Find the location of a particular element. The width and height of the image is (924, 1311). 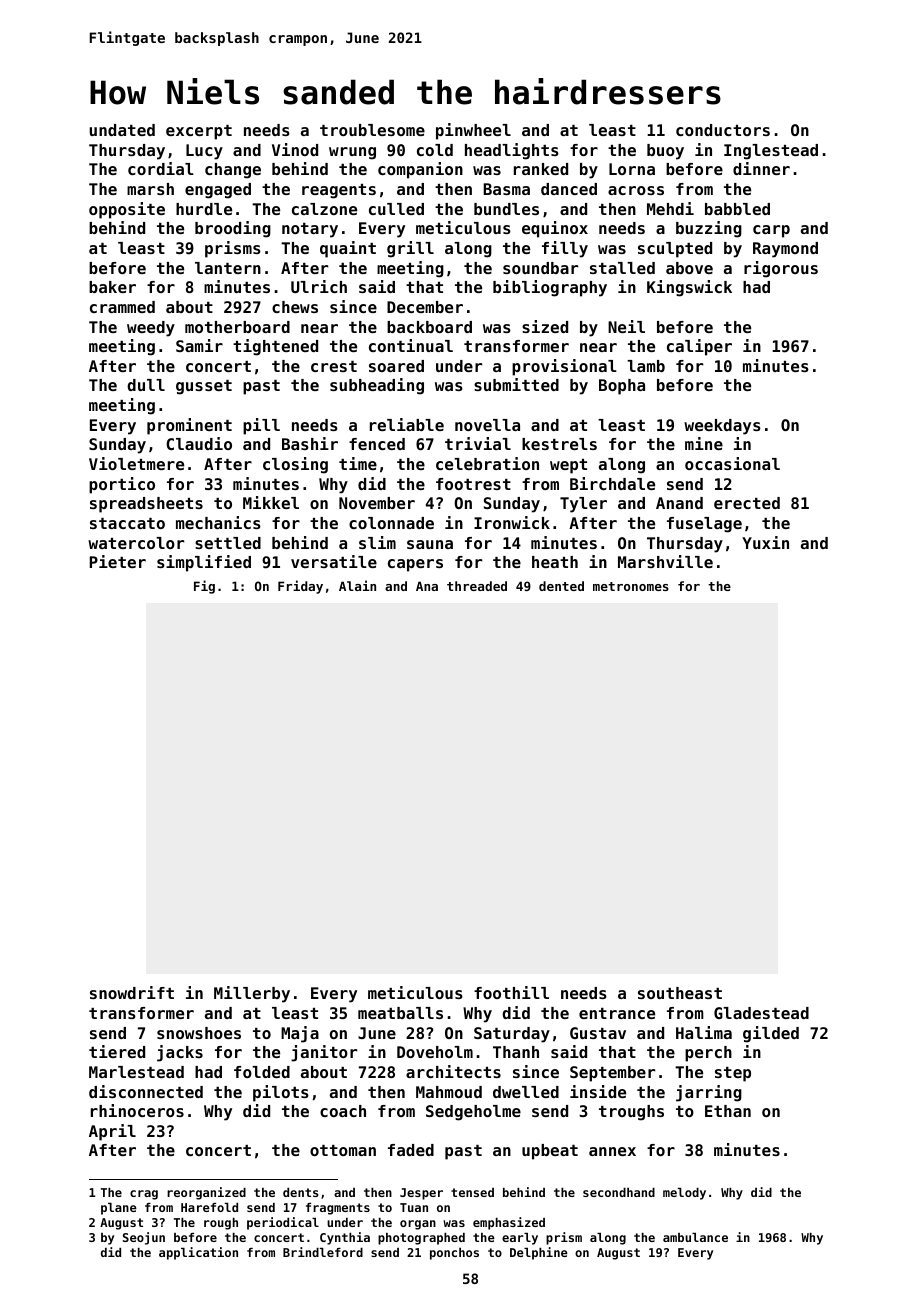

lamb is located at coordinates (646, 366).
